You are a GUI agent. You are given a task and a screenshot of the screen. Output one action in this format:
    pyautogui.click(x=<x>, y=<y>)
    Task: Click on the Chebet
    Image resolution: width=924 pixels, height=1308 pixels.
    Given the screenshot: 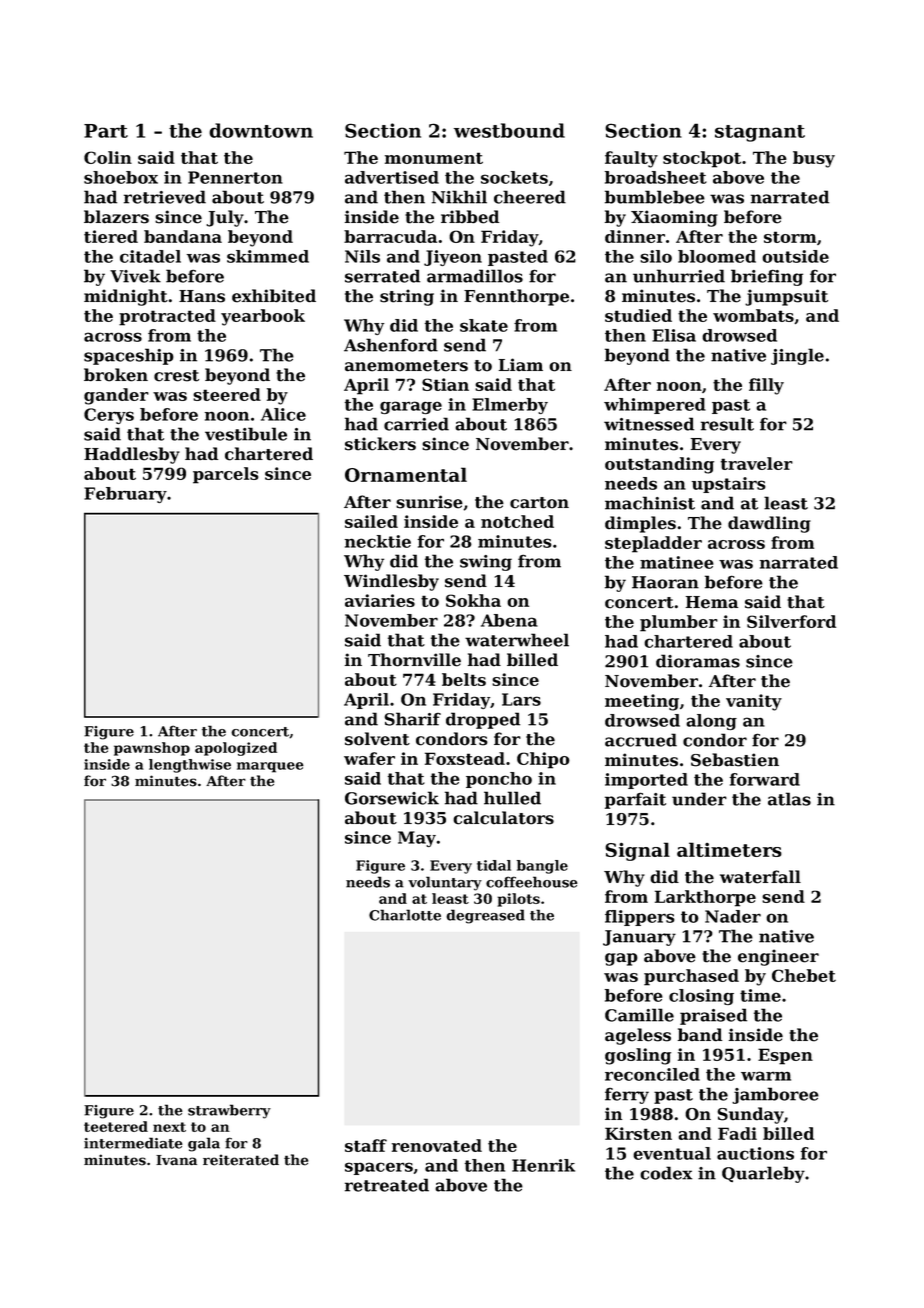 What is the action you would take?
    pyautogui.click(x=804, y=975)
